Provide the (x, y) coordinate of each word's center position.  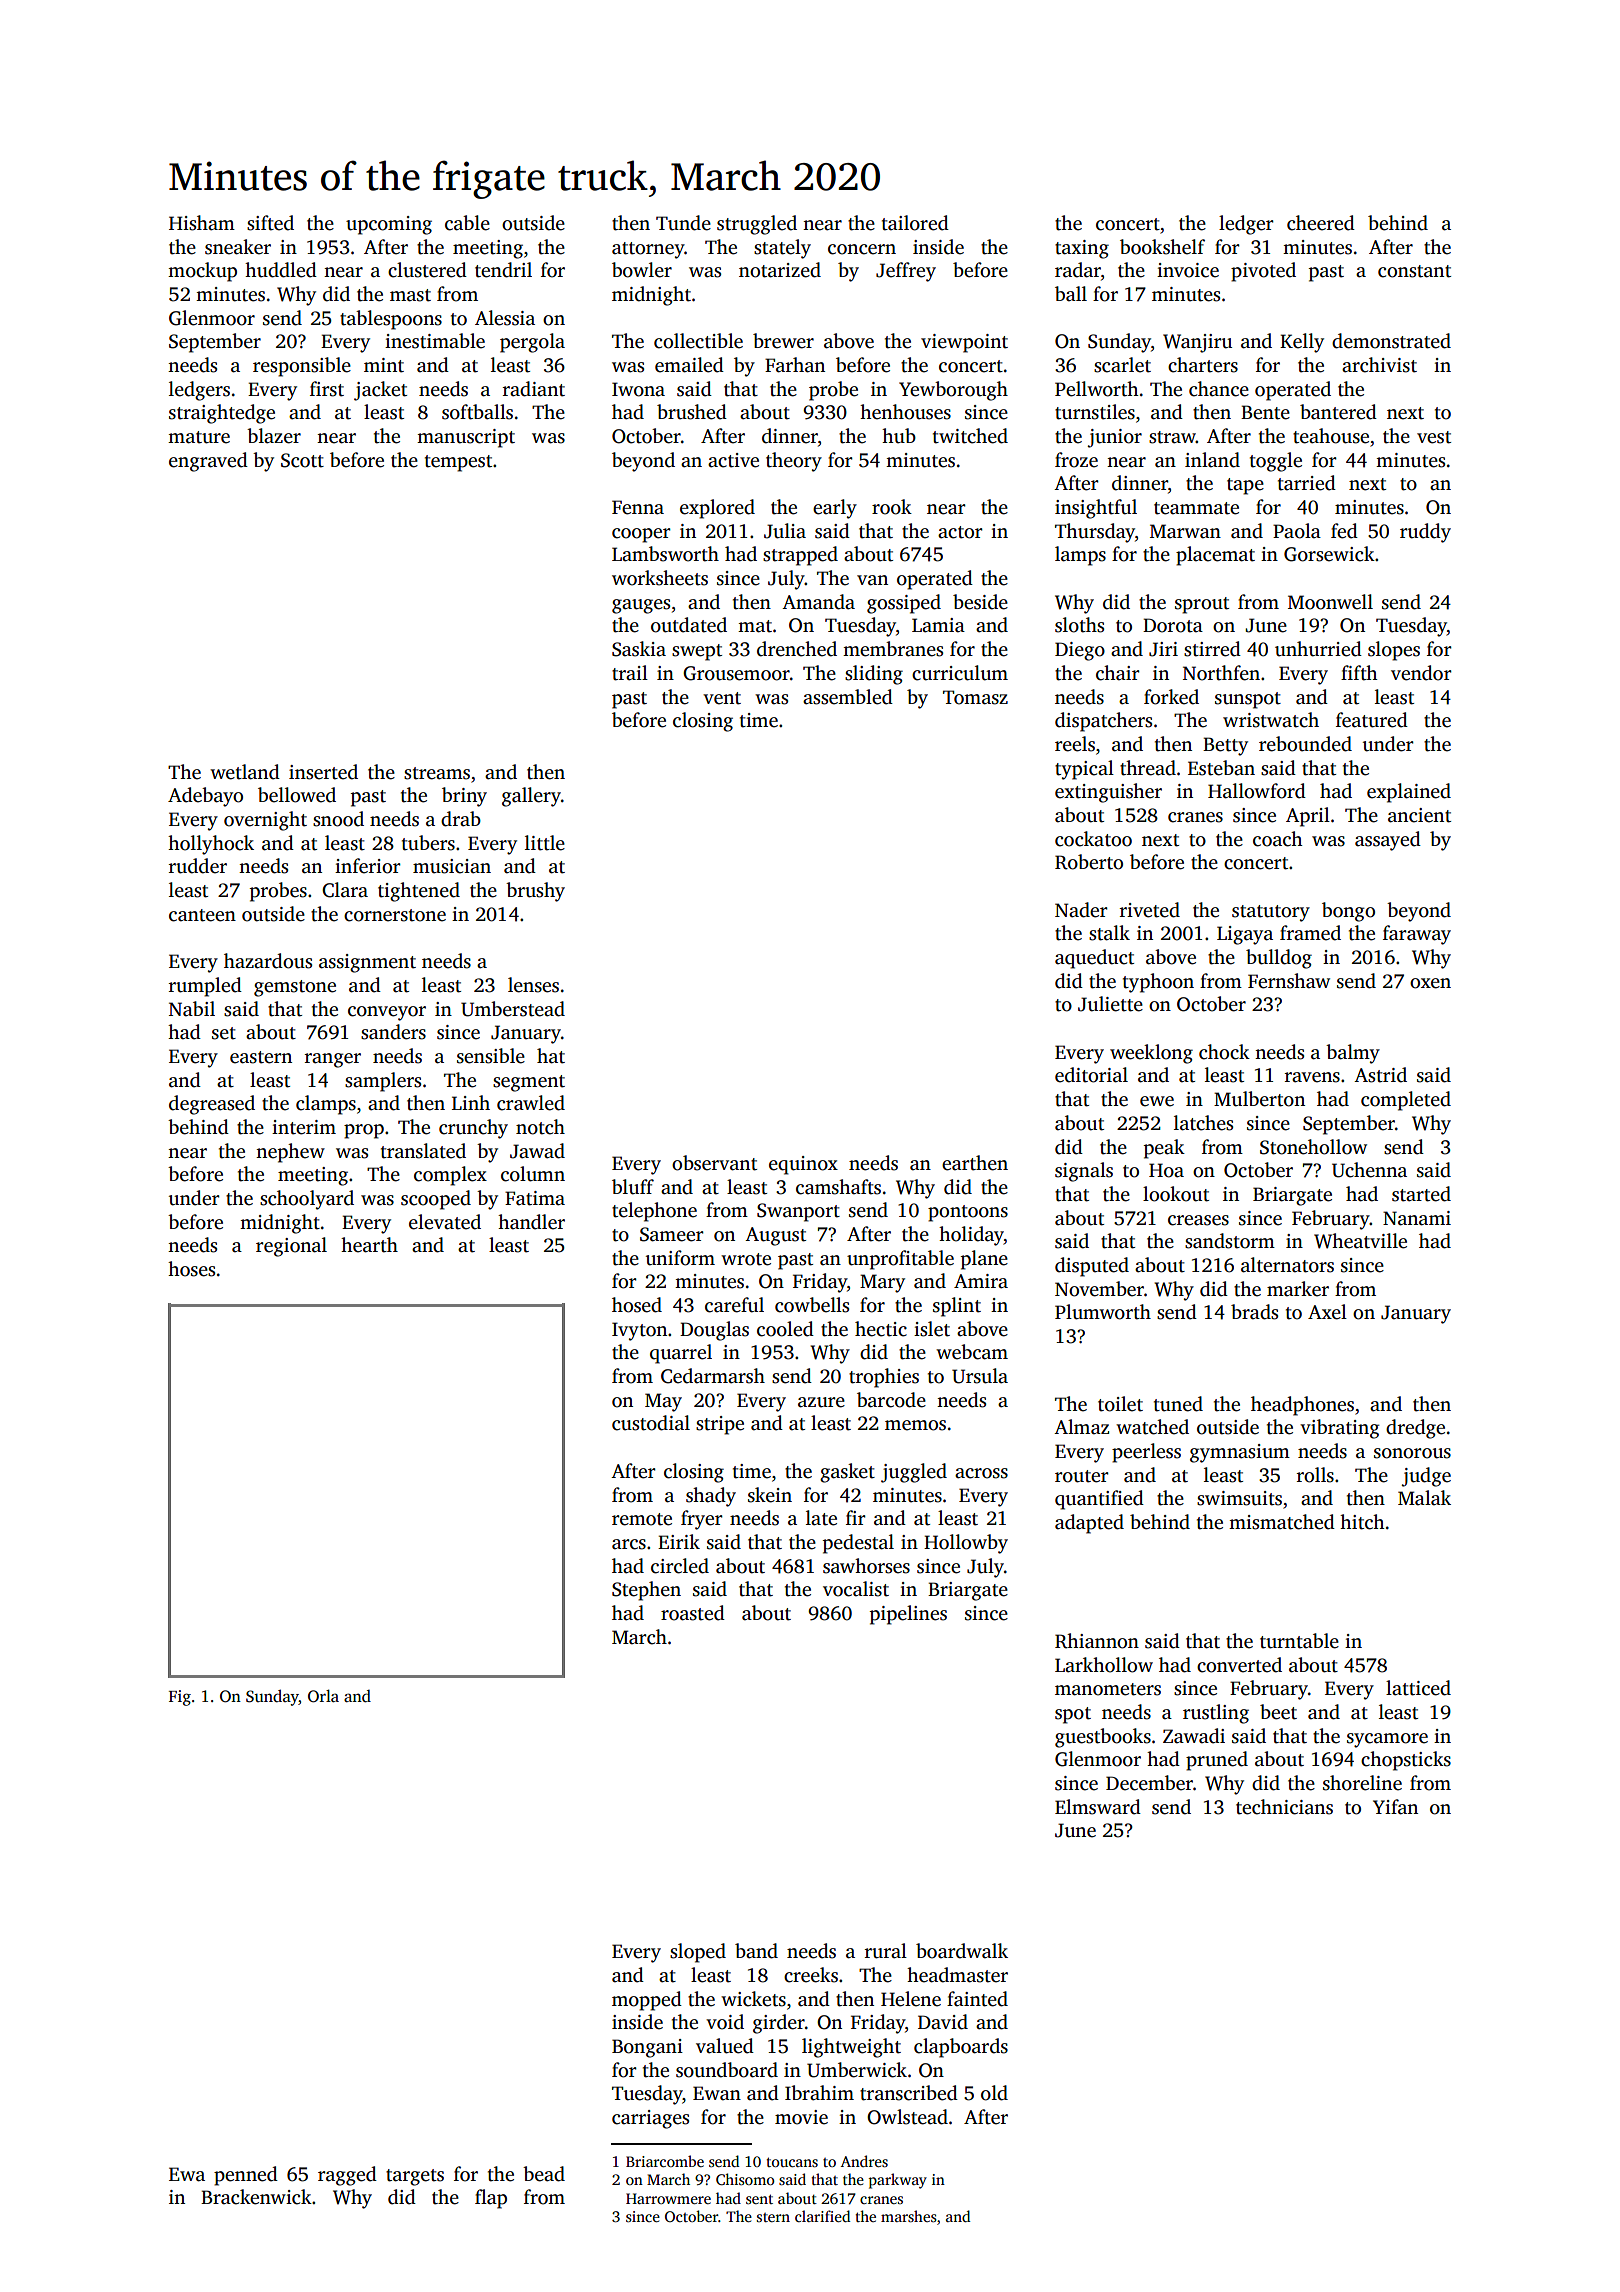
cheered (1321, 223)
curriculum (960, 673)
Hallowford (1257, 791)
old (994, 2093)
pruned (1217, 1761)
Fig (180, 1698)
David (943, 2022)
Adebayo (205, 797)
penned (246, 2176)
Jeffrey (906, 272)
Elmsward (1098, 1807)
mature (199, 437)
